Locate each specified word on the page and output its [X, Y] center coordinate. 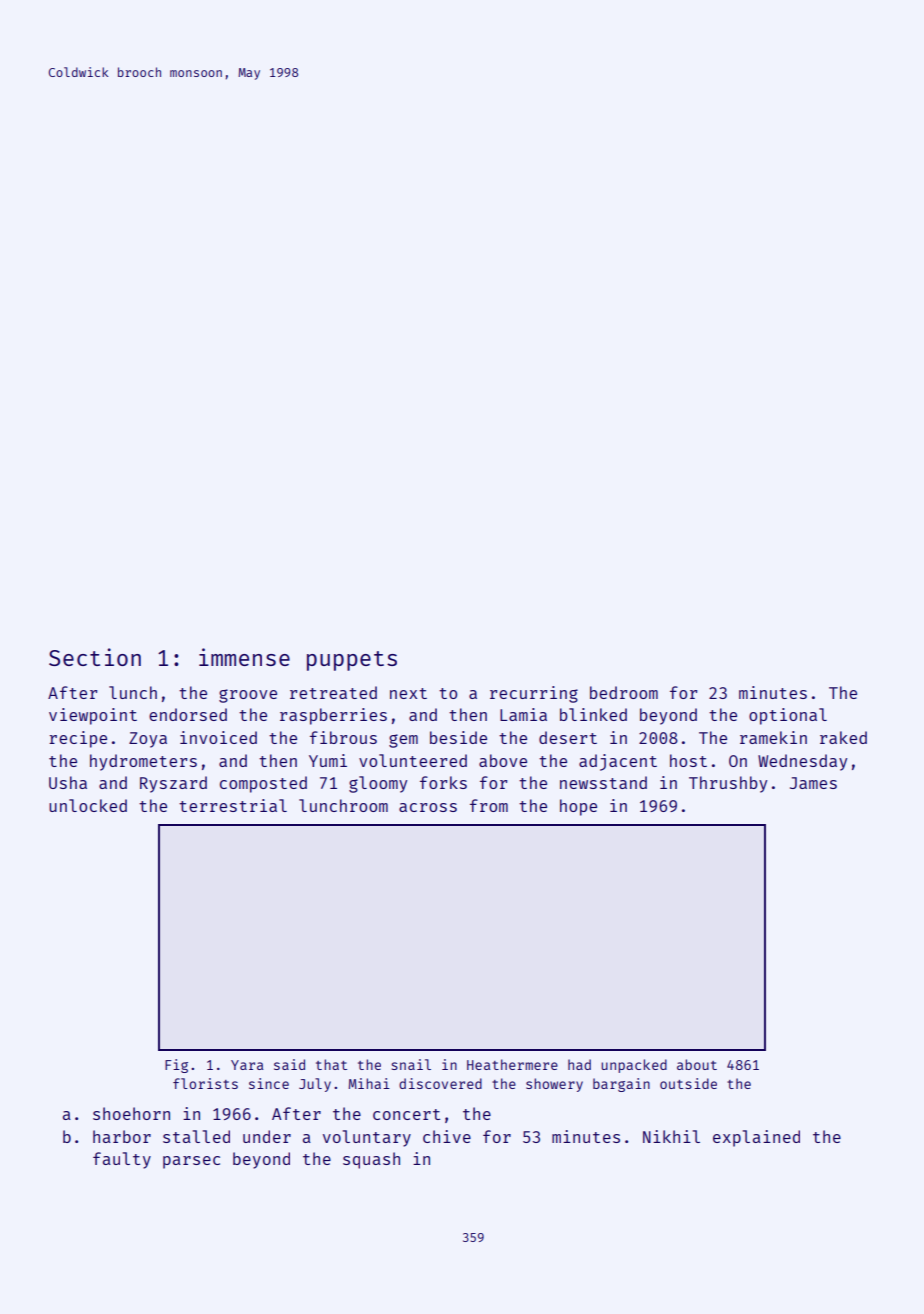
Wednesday [802, 762]
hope [578, 807]
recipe [78, 739]
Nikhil [671, 1136]
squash [371, 1160]
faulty [122, 1160]
